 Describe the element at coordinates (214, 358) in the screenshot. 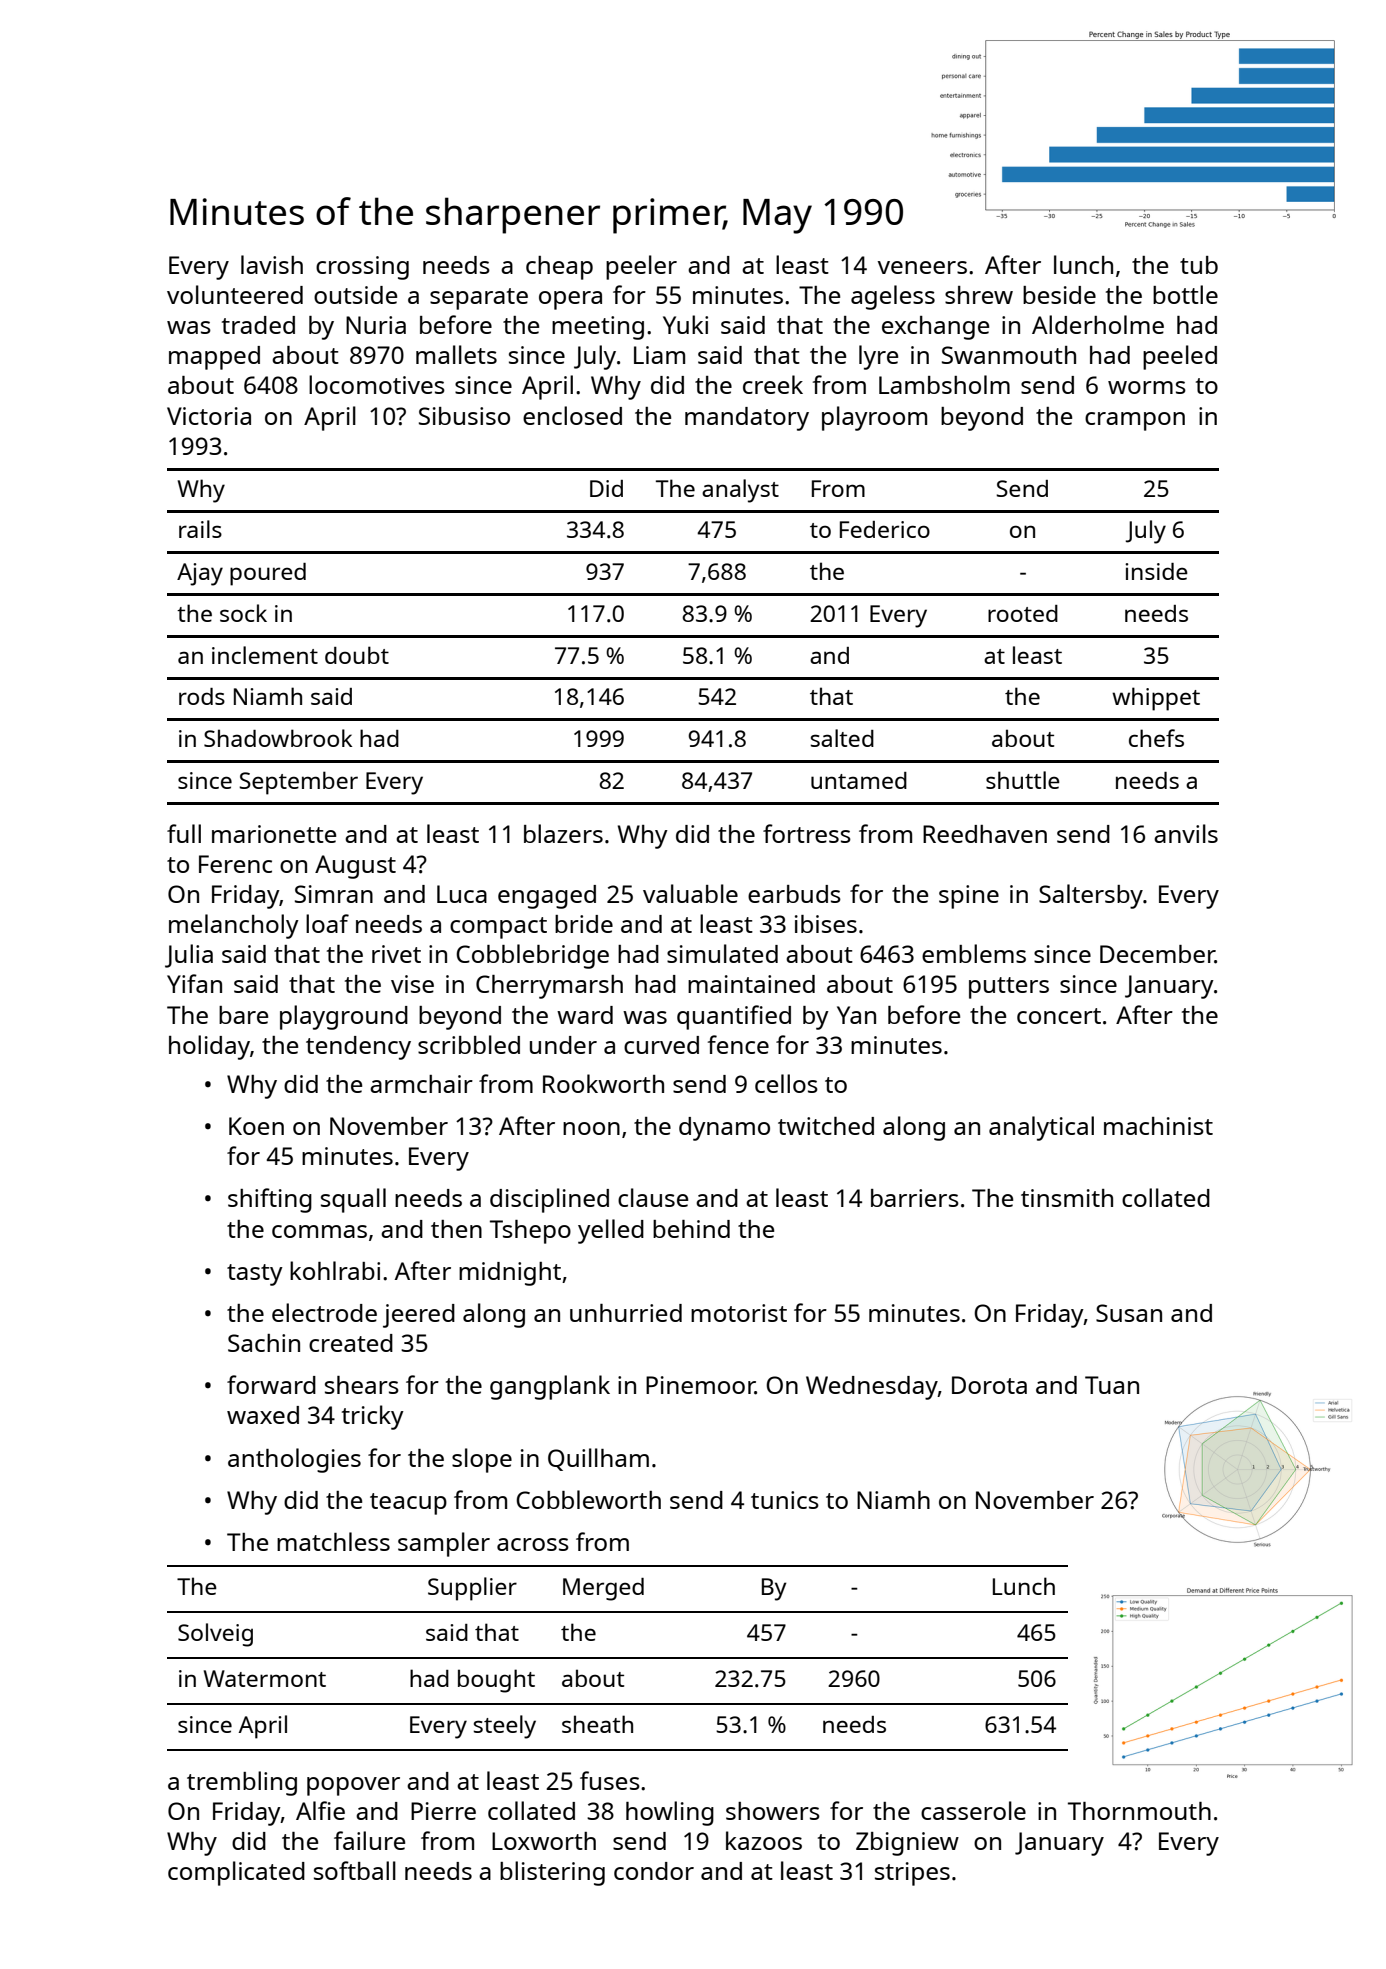

I see `mapped` at that location.
